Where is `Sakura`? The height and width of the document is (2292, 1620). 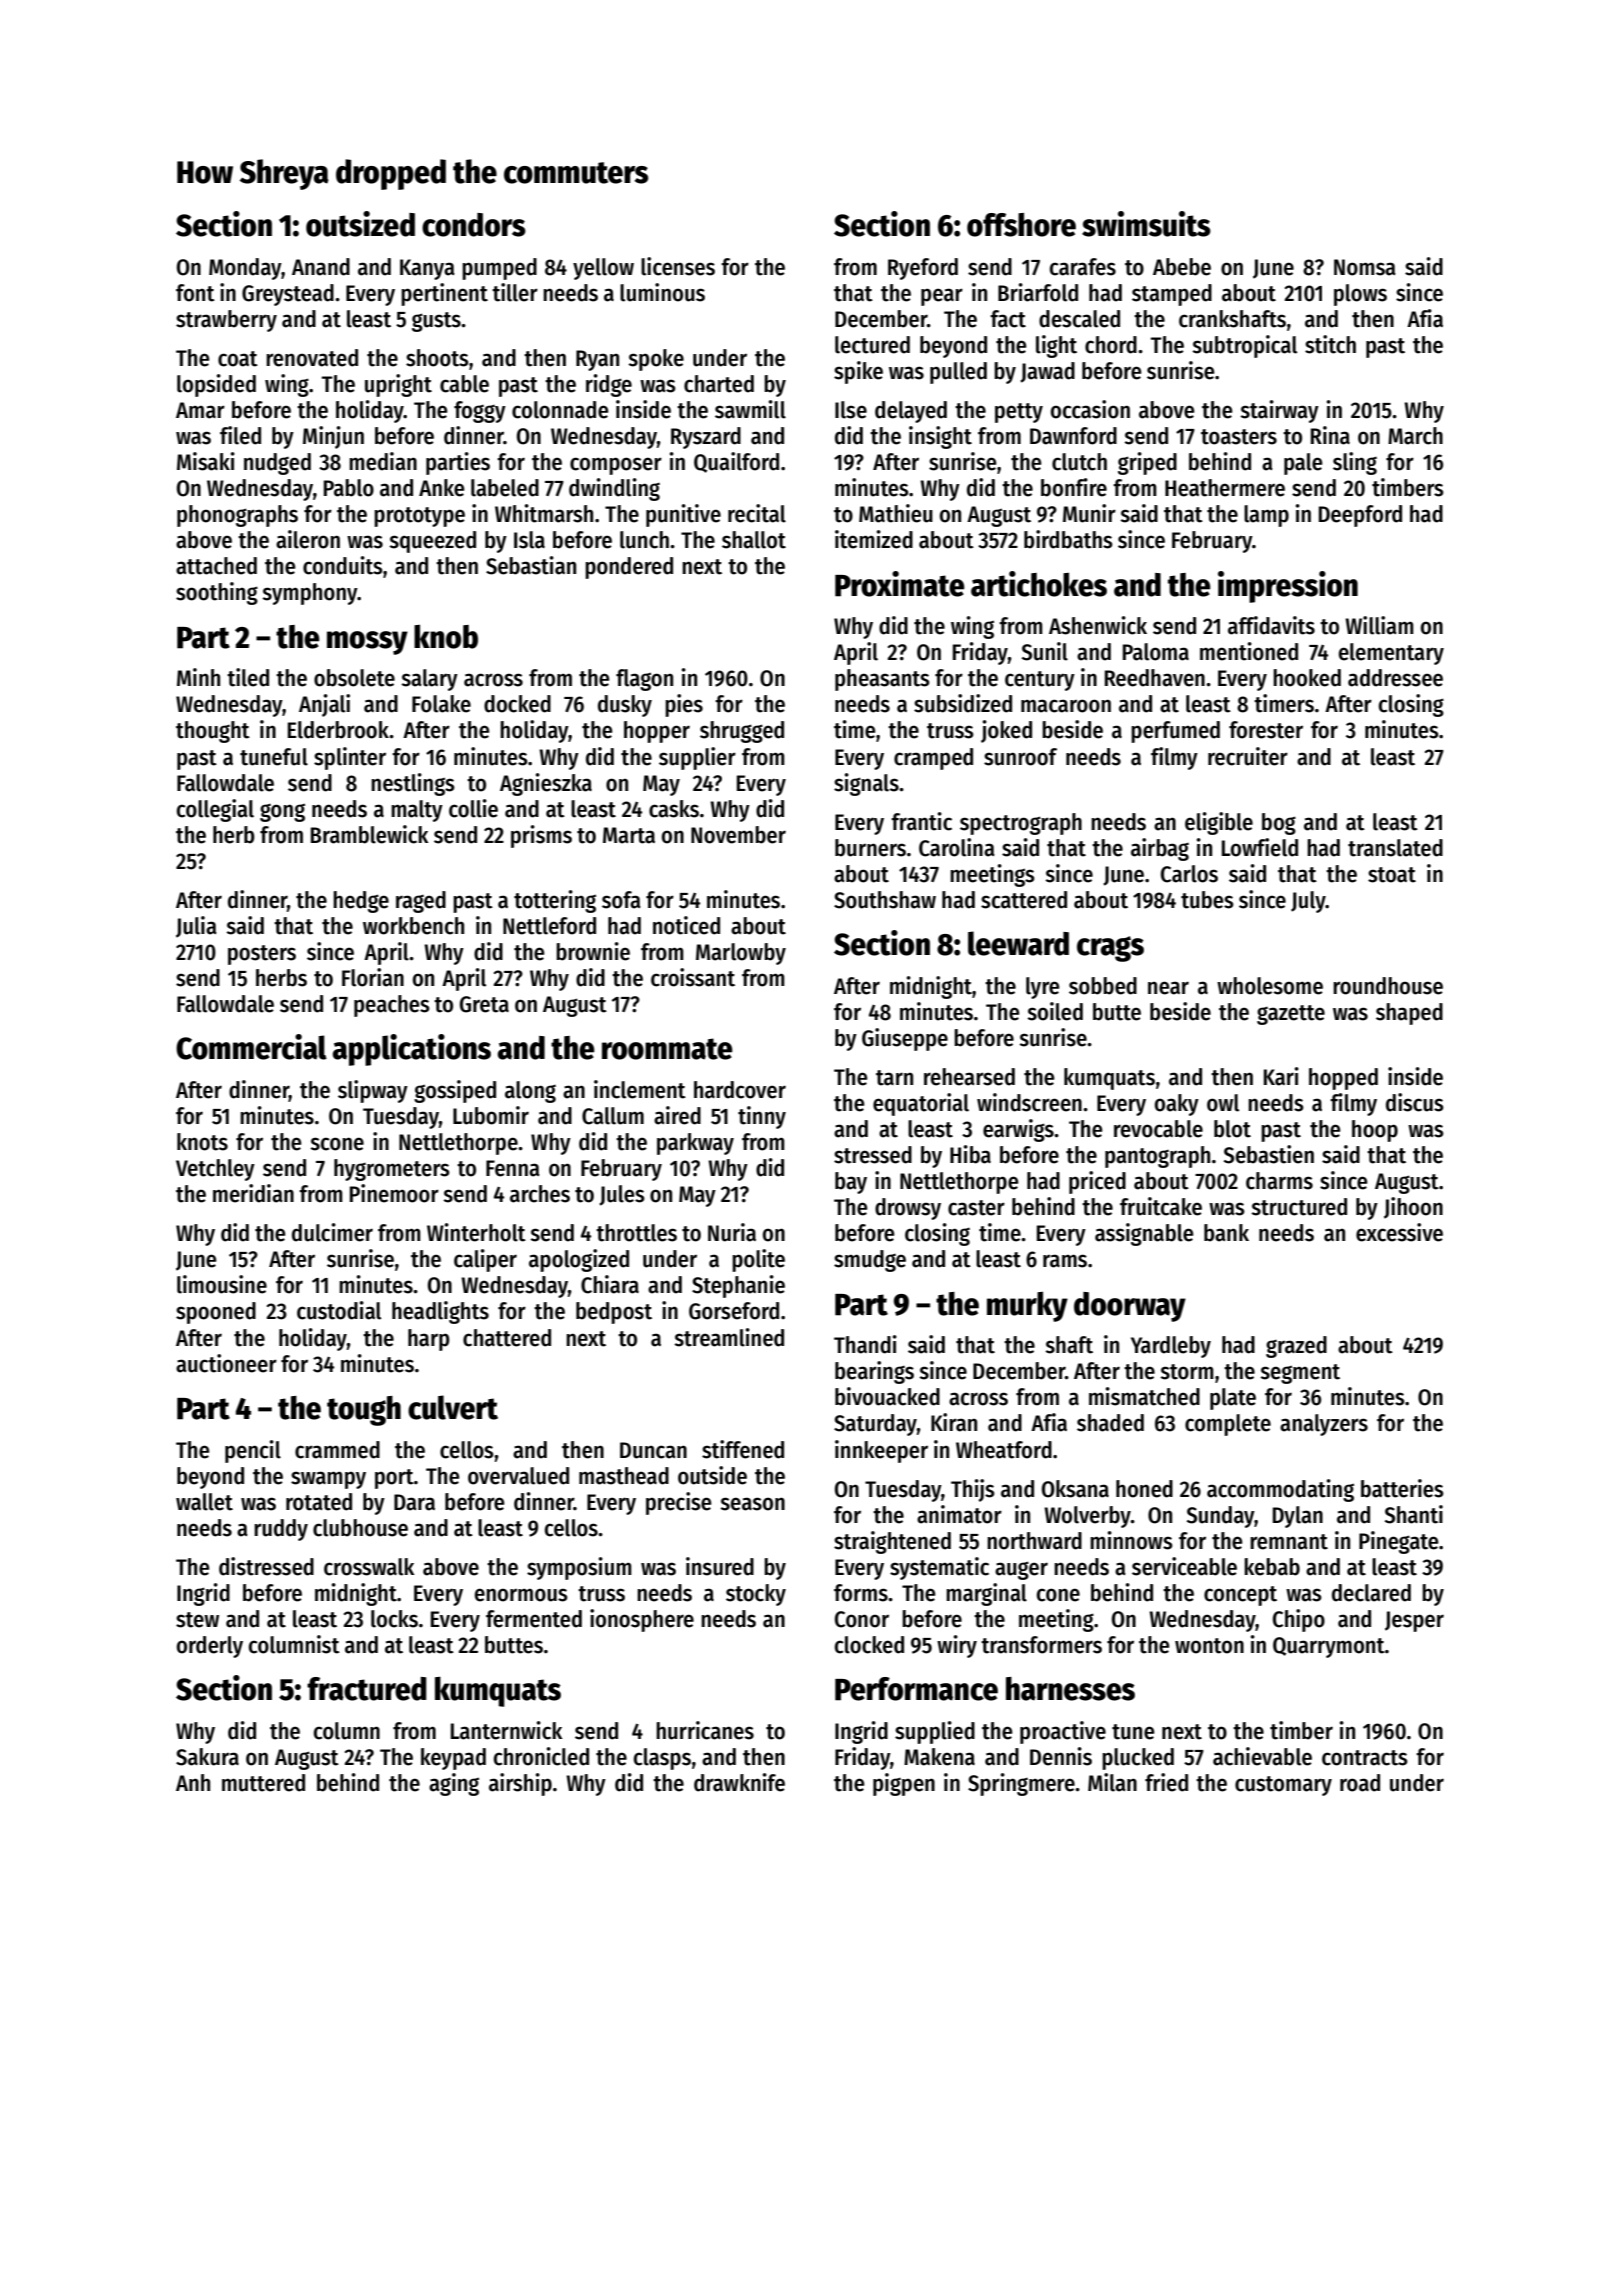 Sakura is located at coordinates (207, 1757).
